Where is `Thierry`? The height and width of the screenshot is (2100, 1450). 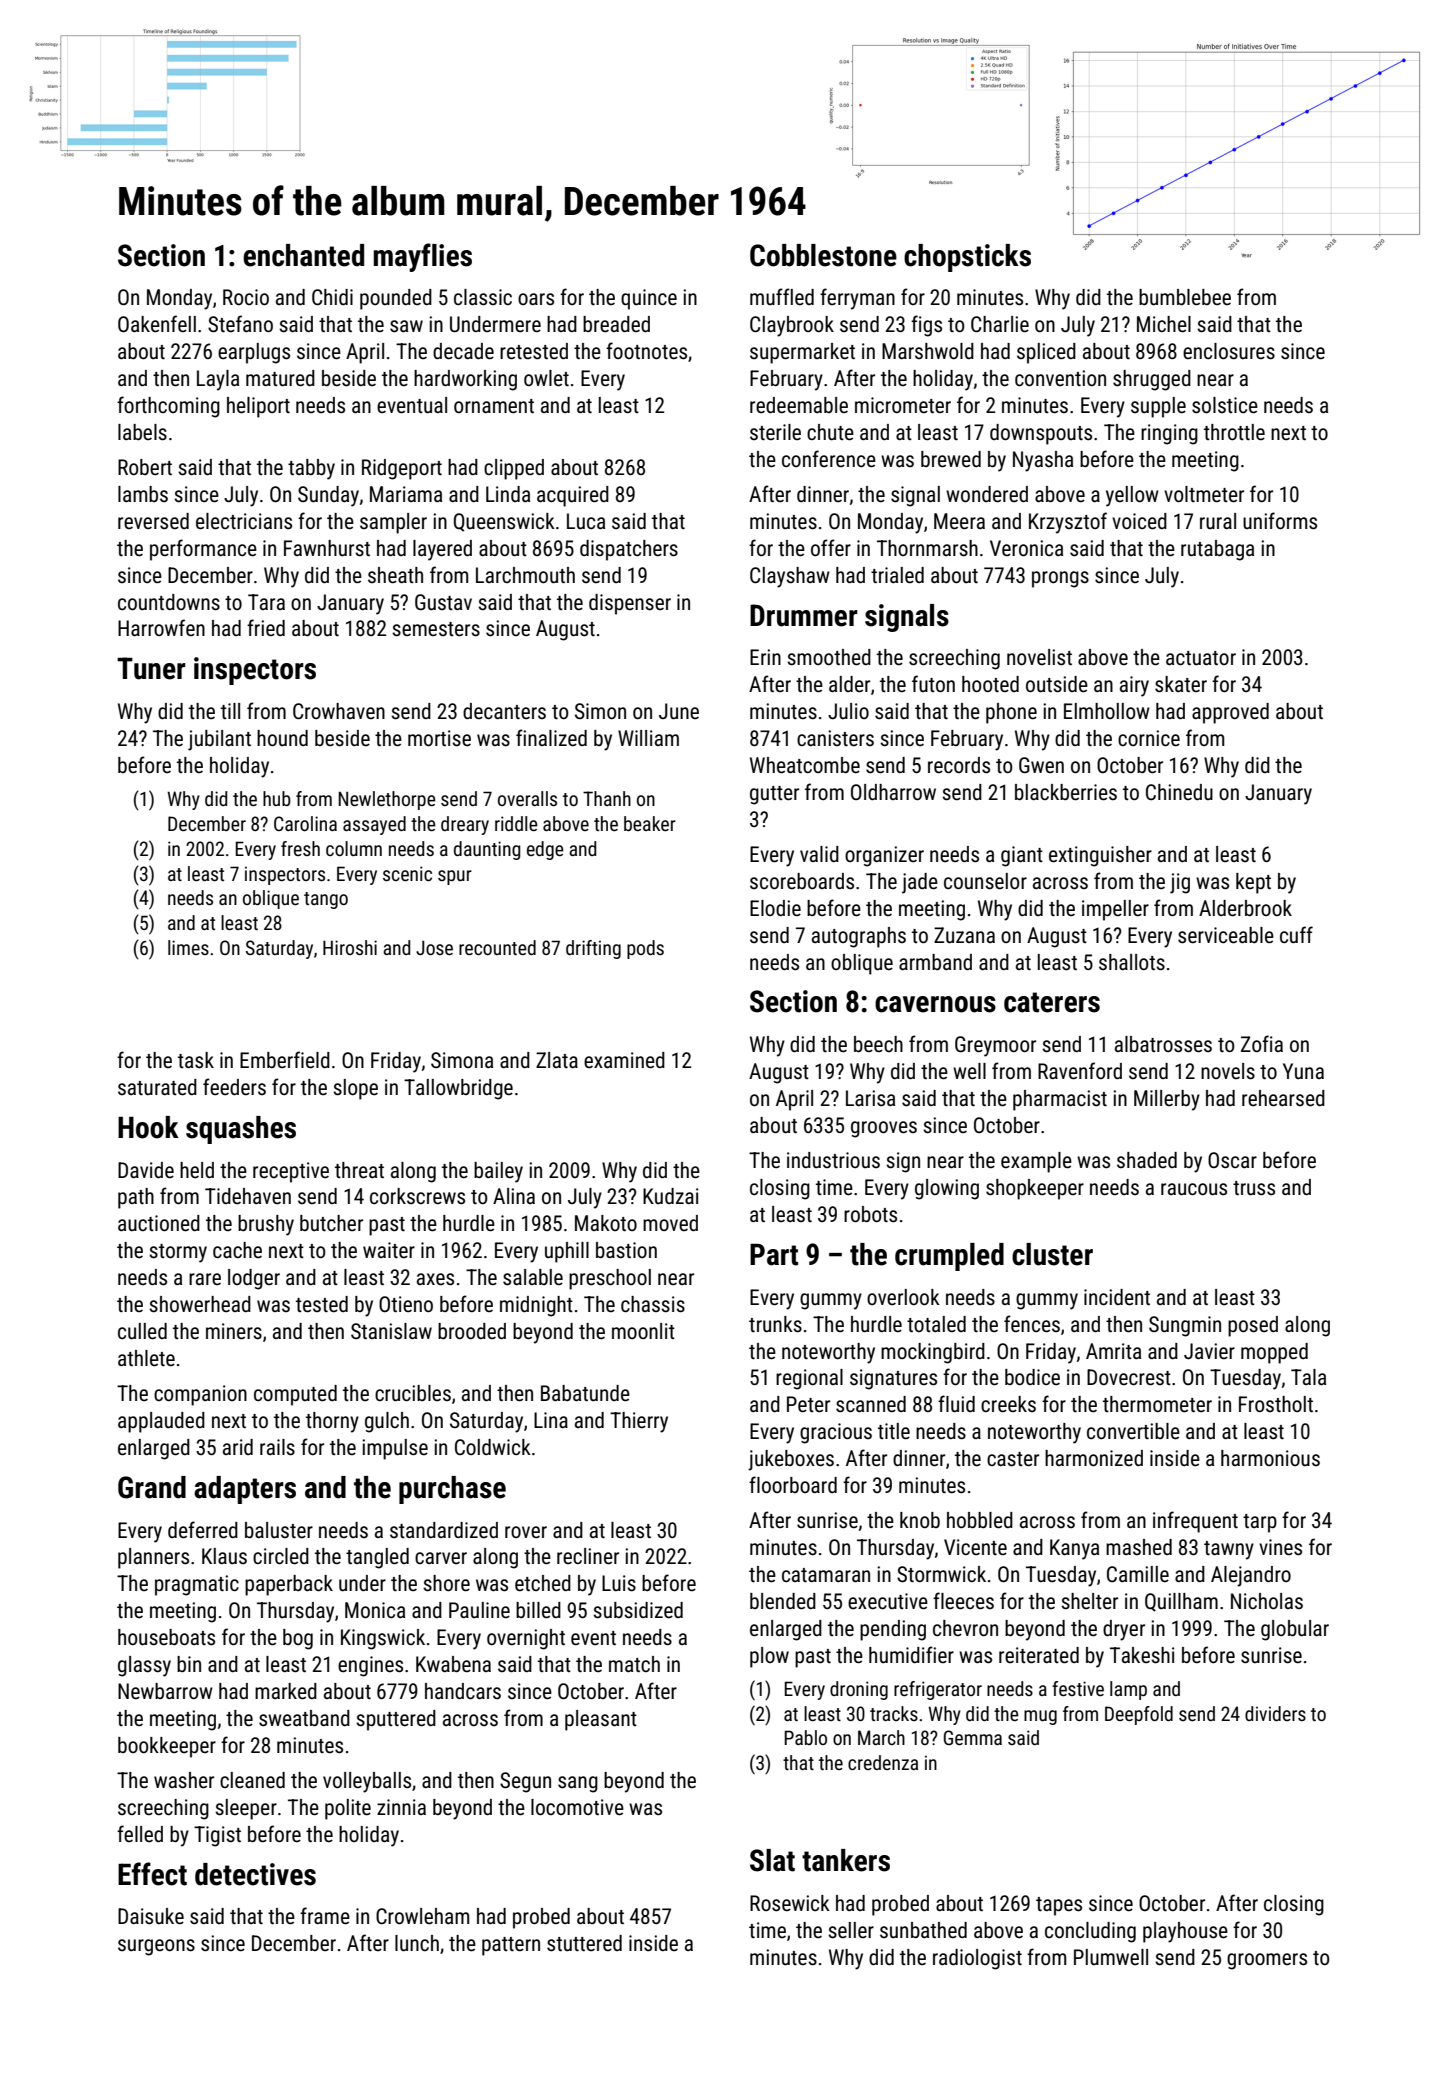 Thierry is located at coordinates (639, 1422).
